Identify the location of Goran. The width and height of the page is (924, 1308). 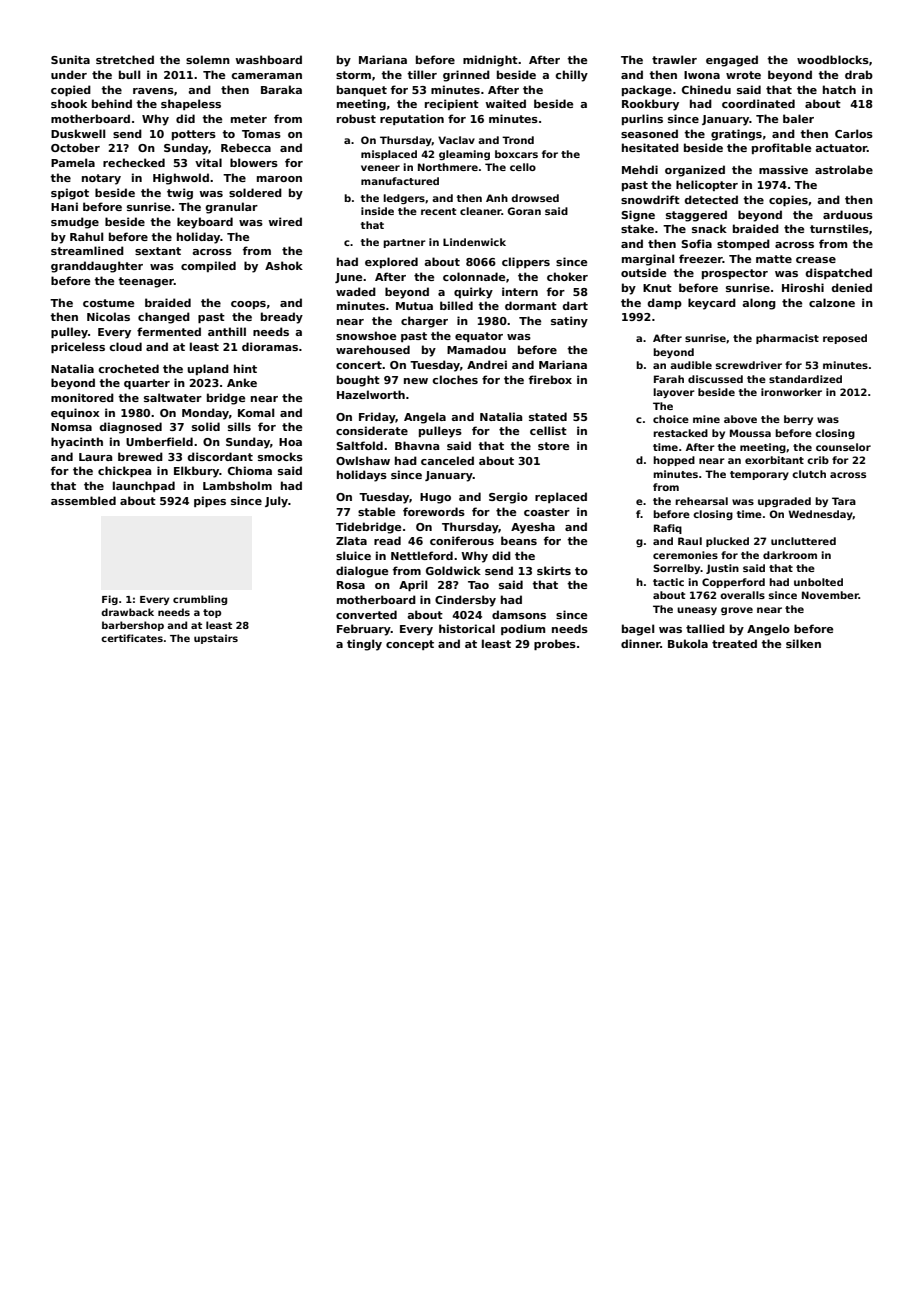
(524, 211).
